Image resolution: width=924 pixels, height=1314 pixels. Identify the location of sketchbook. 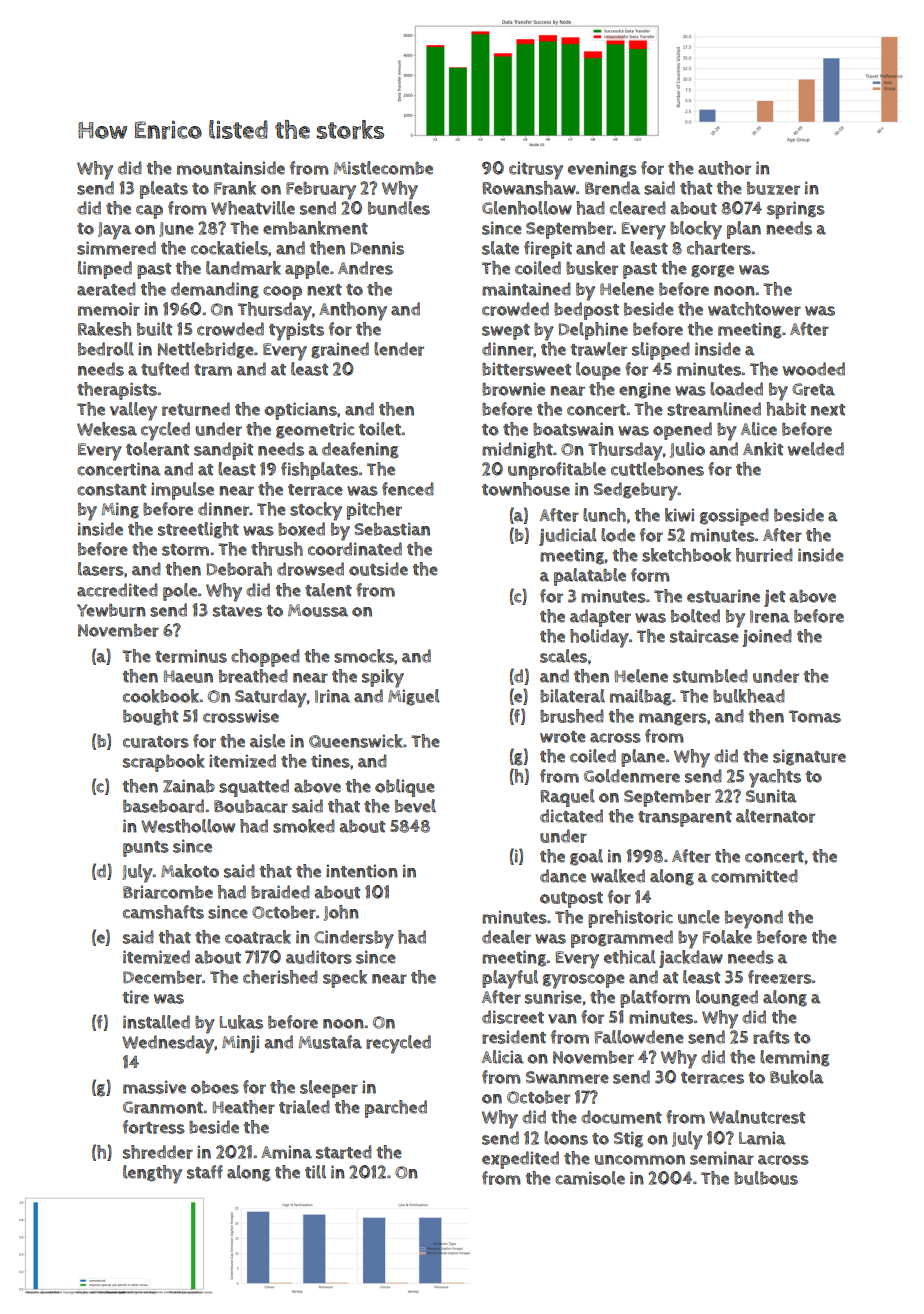
(686, 555).
